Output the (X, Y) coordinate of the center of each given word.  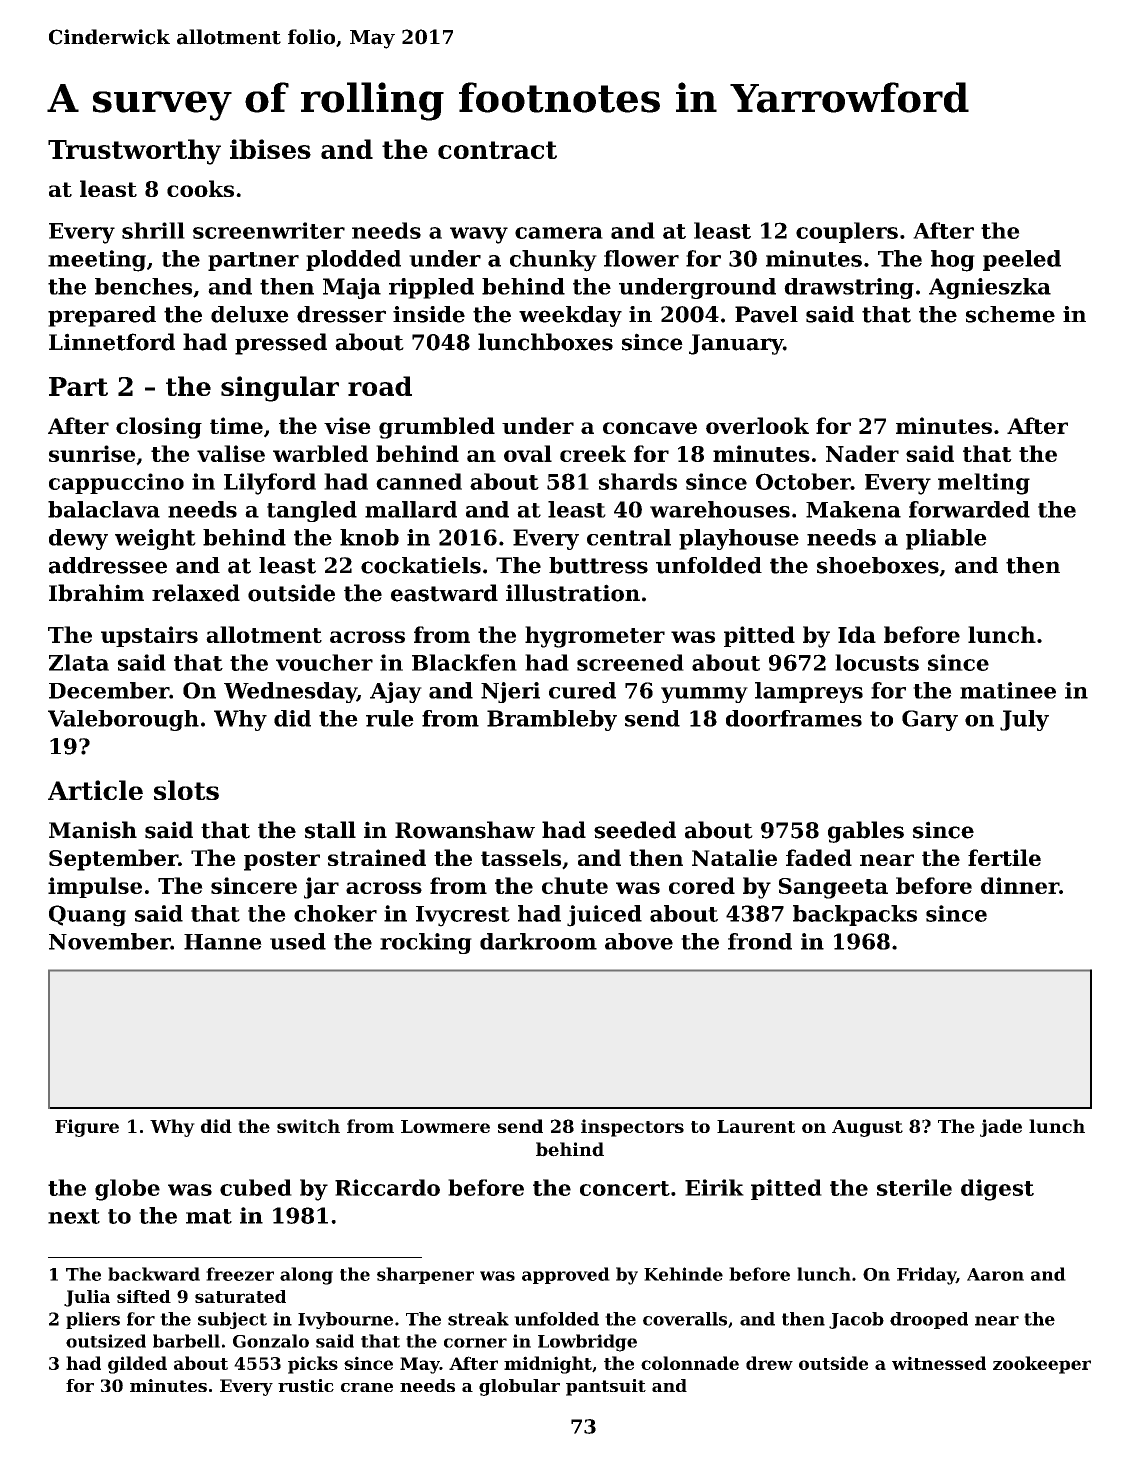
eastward (444, 593)
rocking (426, 943)
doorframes (794, 718)
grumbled (437, 428)
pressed (281, 344)
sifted (144, 1296)
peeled (1022, 260)
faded (819, 857)
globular (519, 1387)
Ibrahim (96, 593)
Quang (87, 916)
